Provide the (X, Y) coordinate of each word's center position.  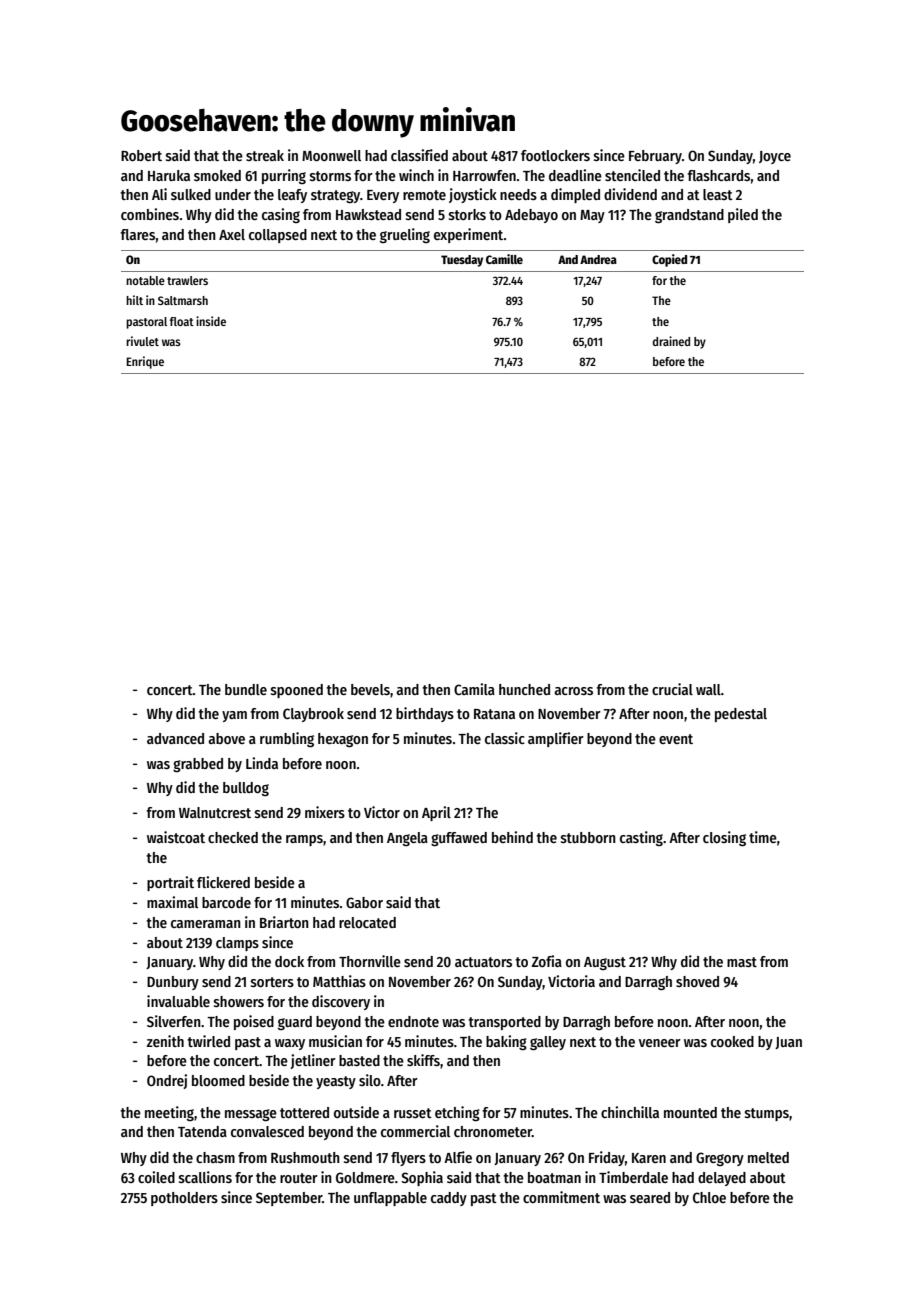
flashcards (718, 175)
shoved (697, 981)
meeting (169, 1113)
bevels (370, 689)
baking (506, 1042)
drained (671, 341)
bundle (246, 689)
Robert (141, 155)
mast (742, 962)
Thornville (370, 961)
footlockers (555, 155)
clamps (237, 944)
